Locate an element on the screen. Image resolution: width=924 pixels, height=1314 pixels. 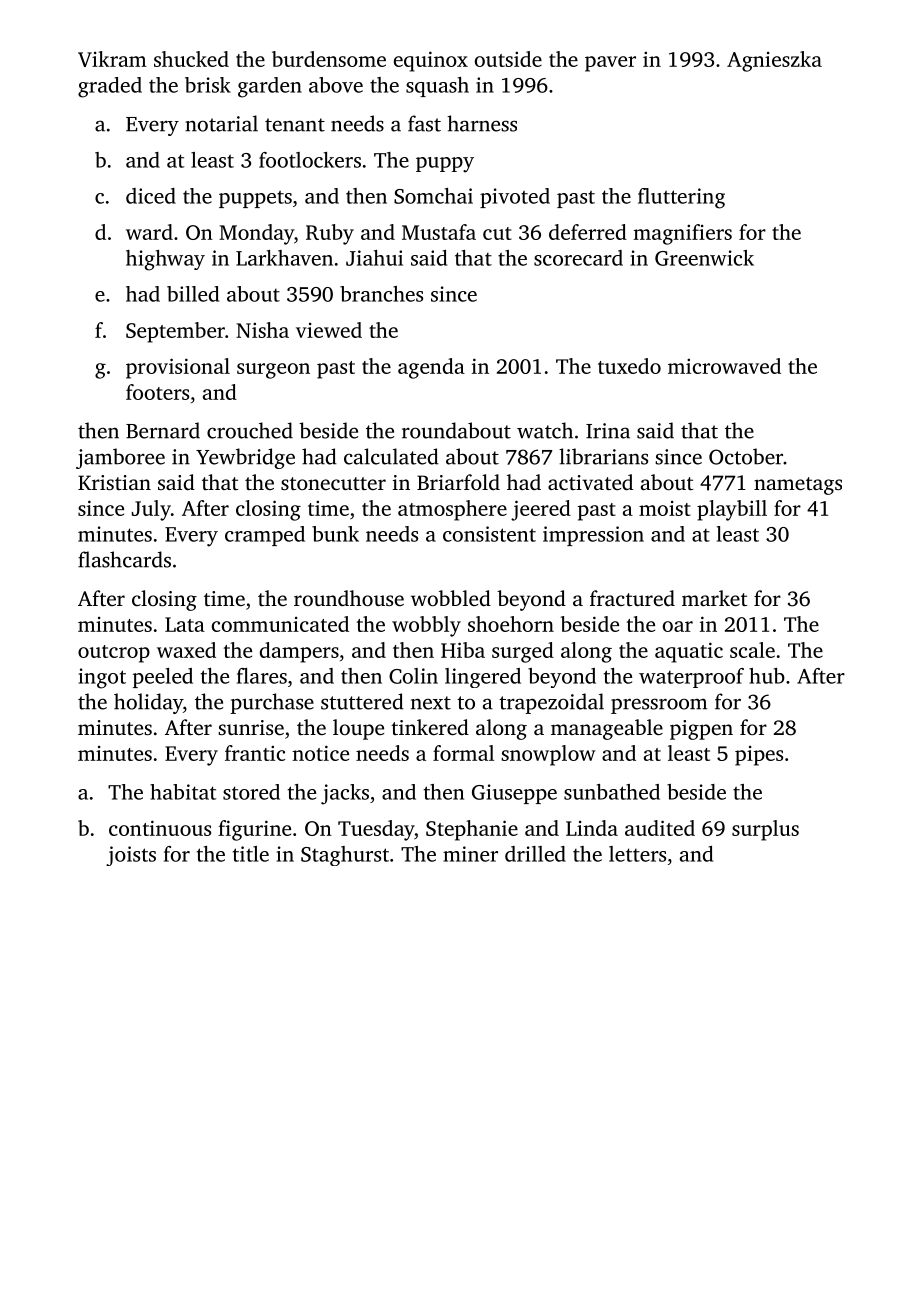
surplus is located at coordinates (765, 830).
